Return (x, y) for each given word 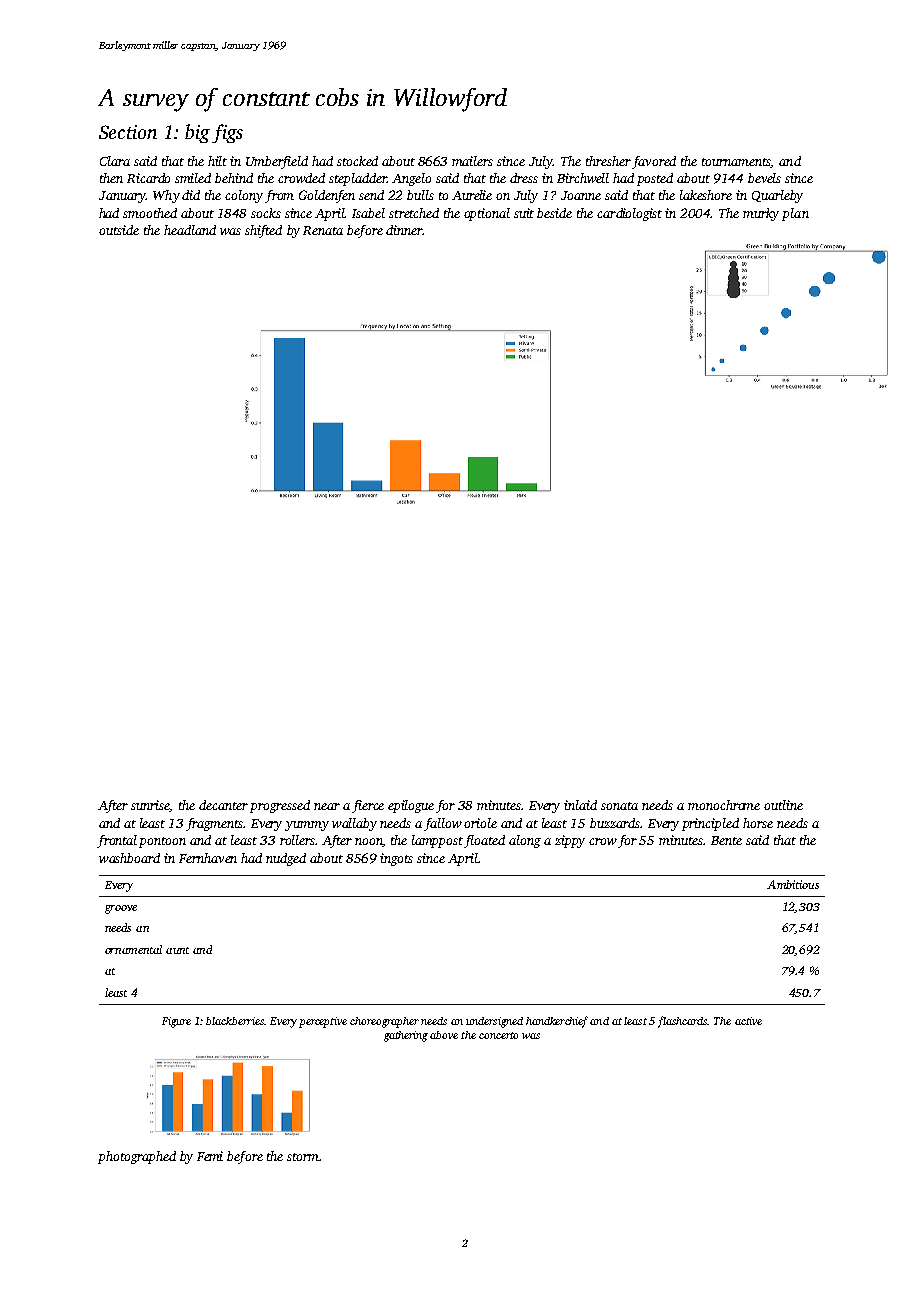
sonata (619, 806)
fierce (368, 806)
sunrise (150, 806)
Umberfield (277, 162)
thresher (608, 161)
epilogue (411, 806)
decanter (223, 805)
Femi (210, 1156)
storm (303, 1157)
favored (654, 162)
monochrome (724, 805)
